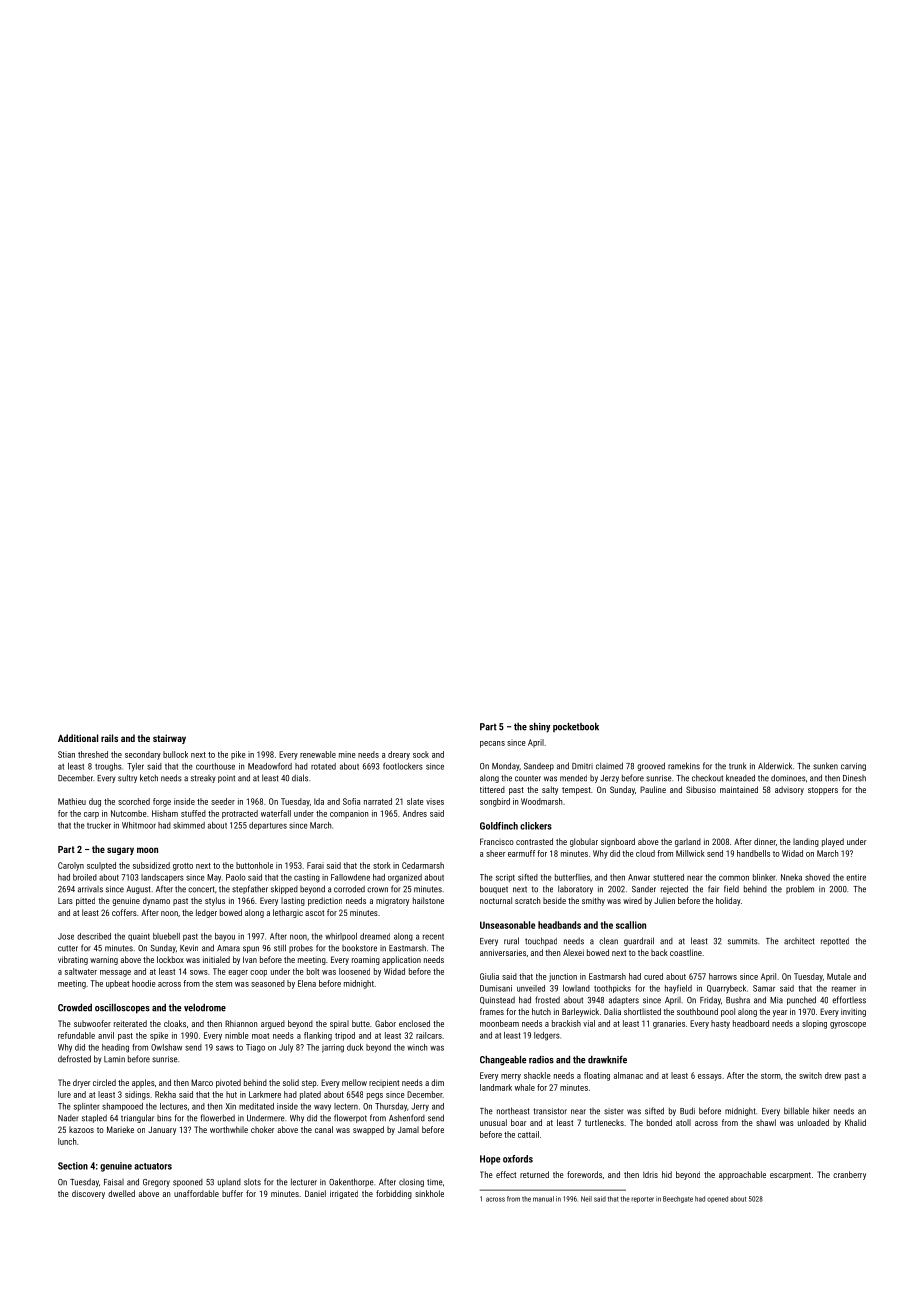  I want to click on Lamin, so click(114, 1059).
